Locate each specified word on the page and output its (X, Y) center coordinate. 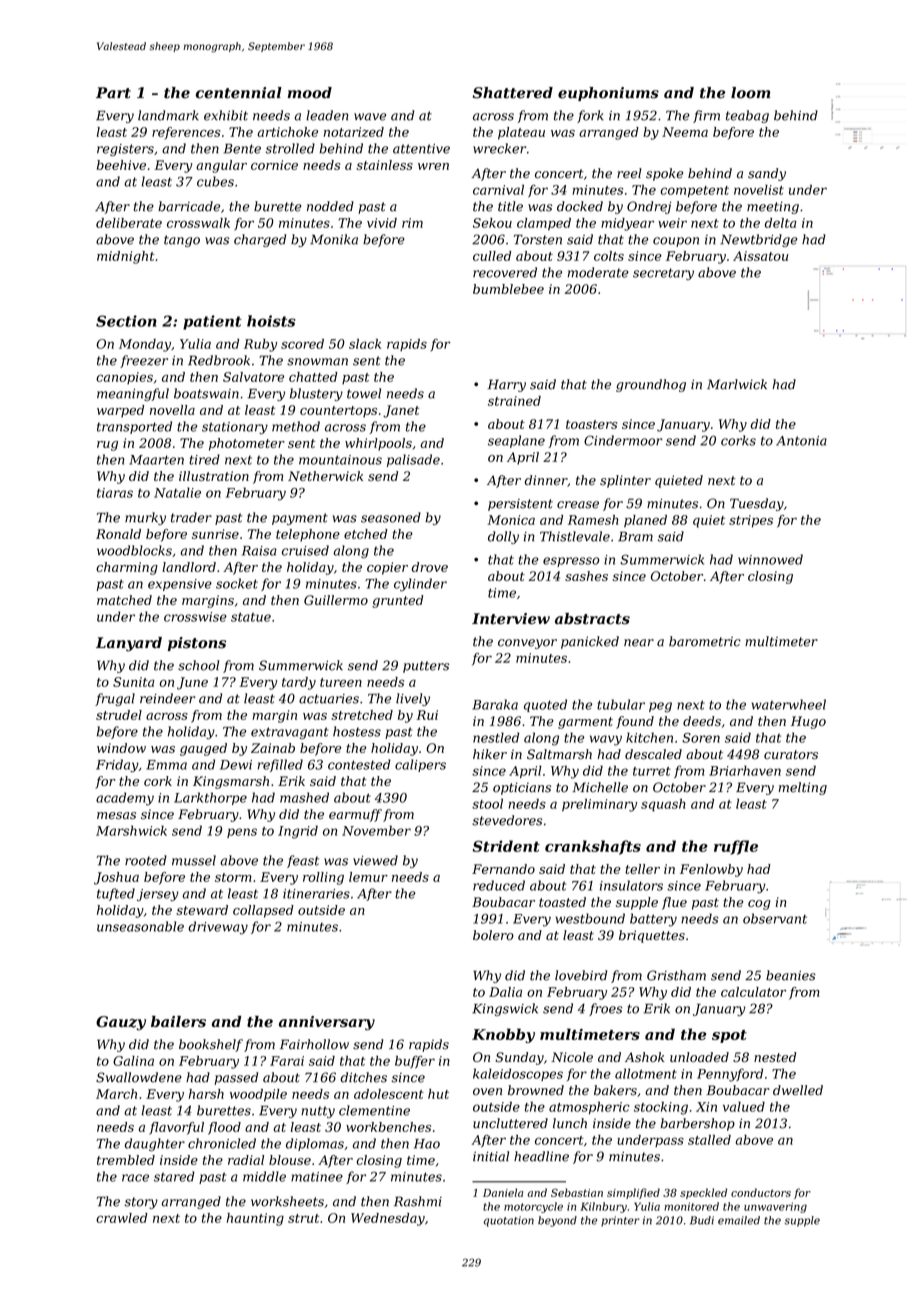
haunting (255, 1219)
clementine (374, 1110)
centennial (239, 93)
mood (310, 93)
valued (744, 1106)
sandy (767, 174)
